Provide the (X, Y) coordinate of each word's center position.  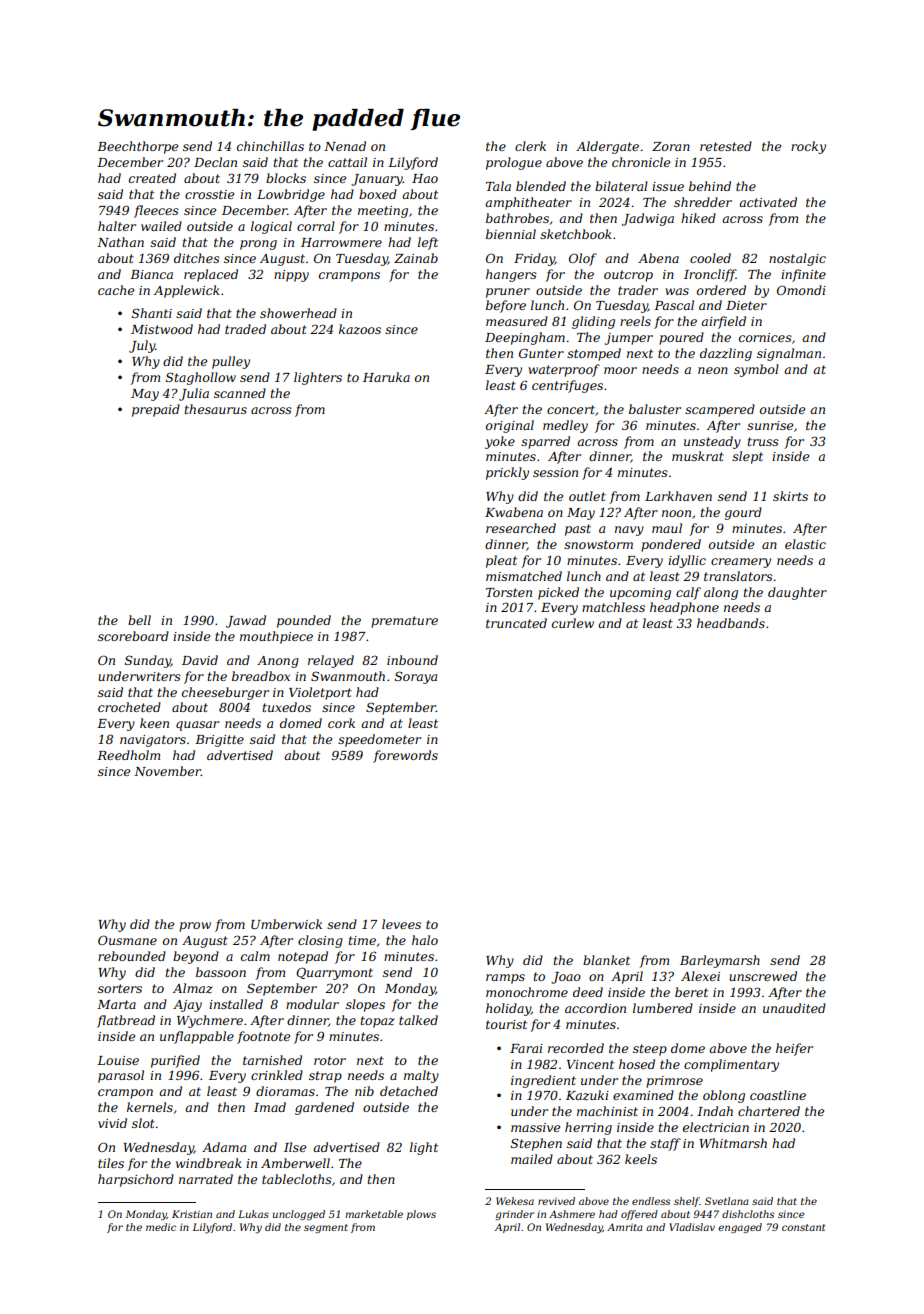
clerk (530, 146)
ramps (505, 979)
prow (195, 927)
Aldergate (607, 147)
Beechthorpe (137, 147)
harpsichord (136, 1180)
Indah (715, 1111)
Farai (526, 1048)
